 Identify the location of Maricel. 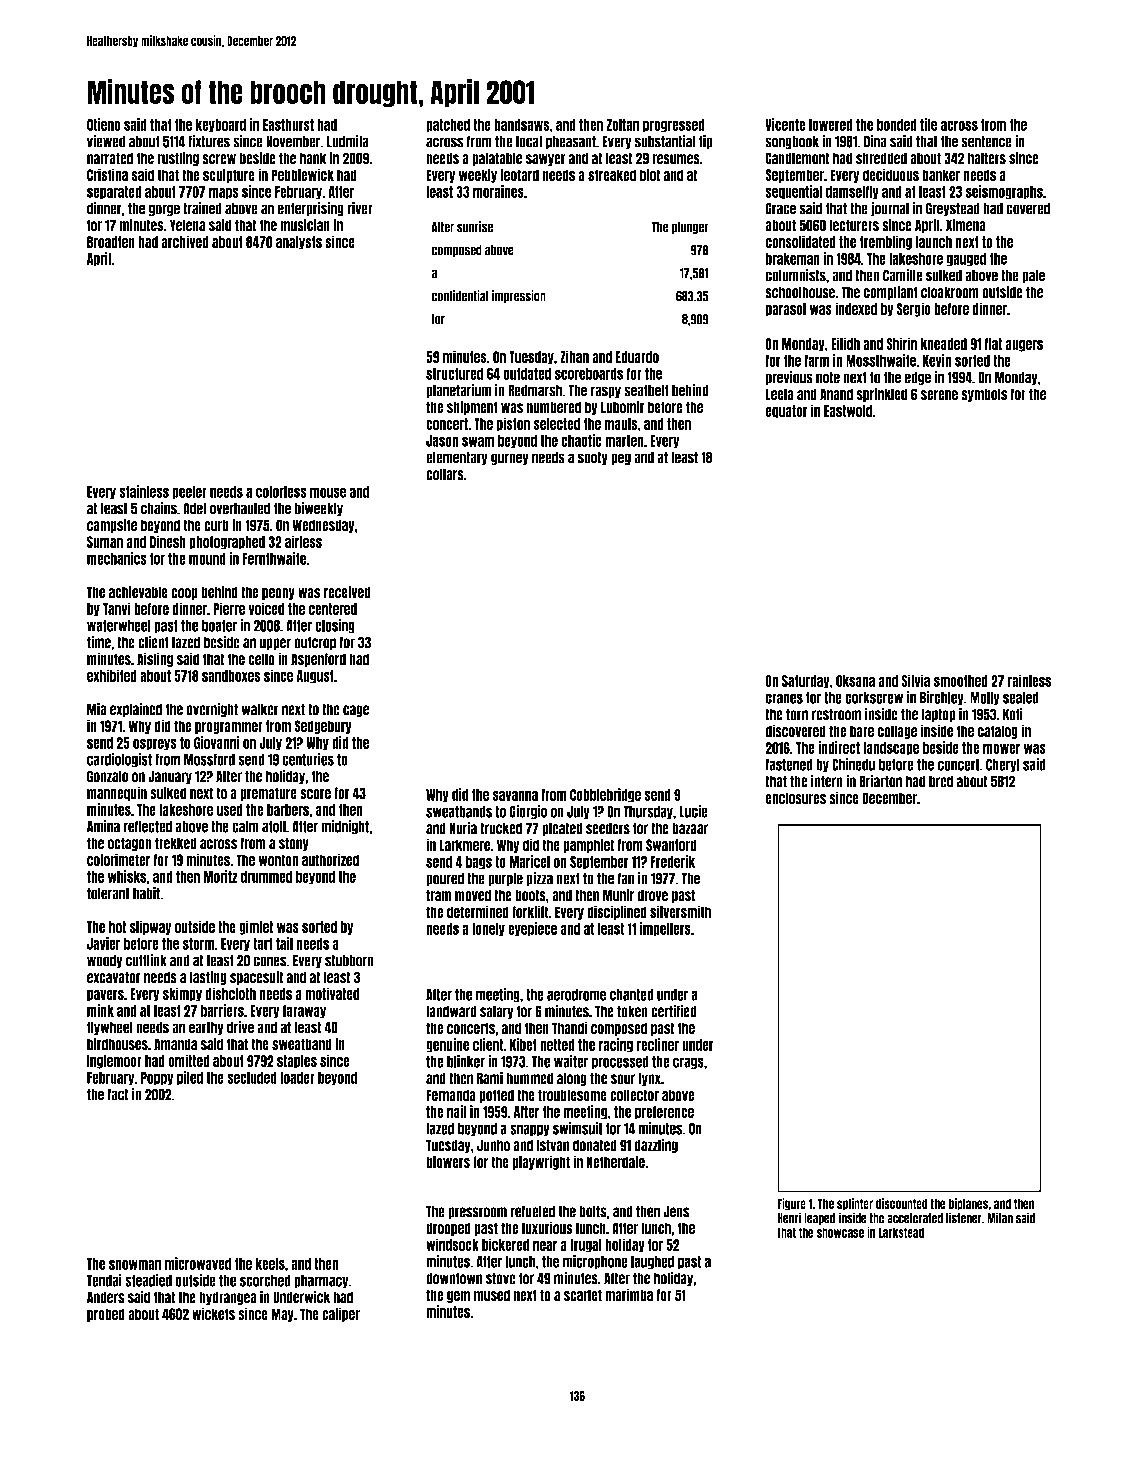
(529, 861).
